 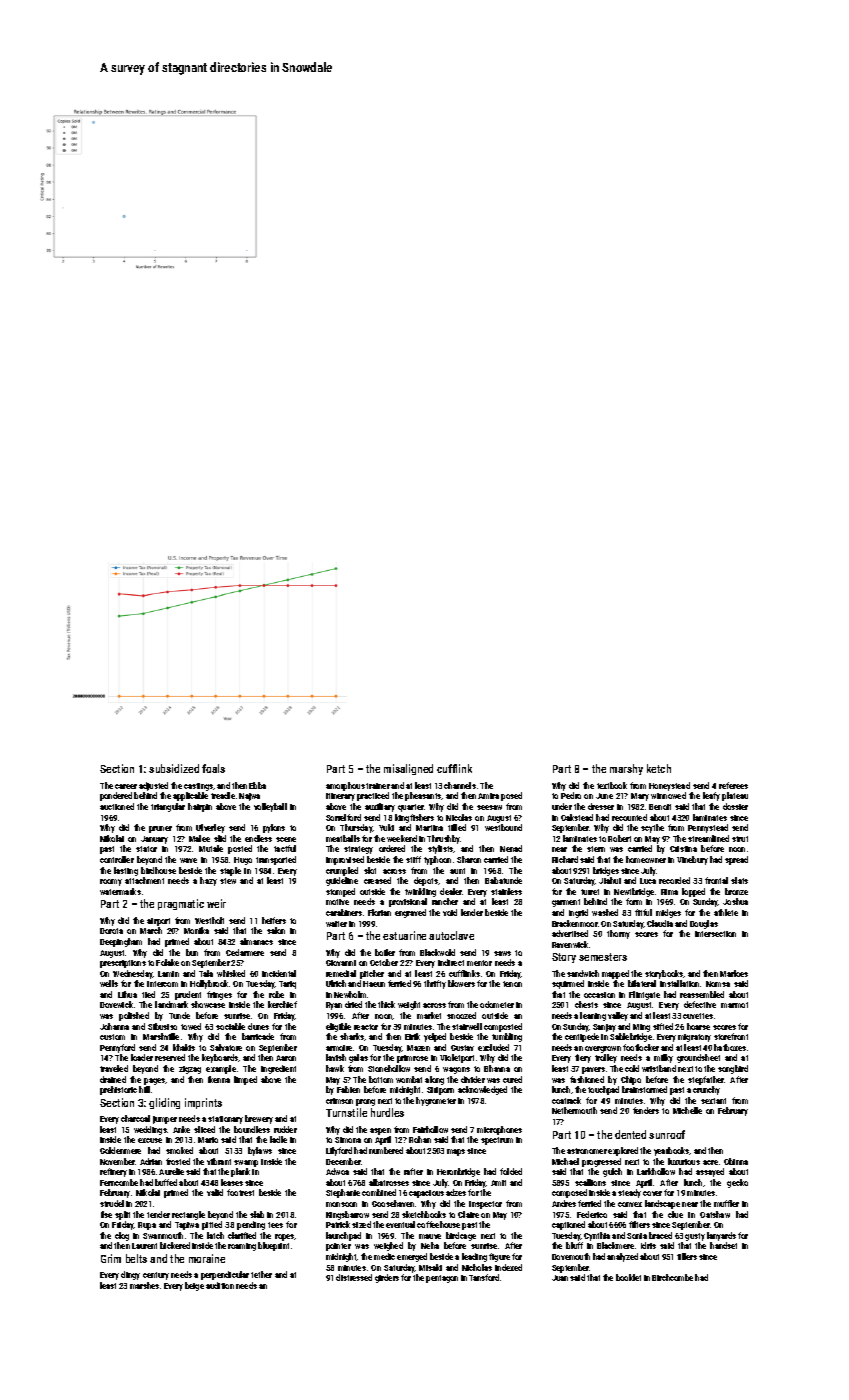 What do you see at coordinates (731, 1036) in the document?
I see `storefront` at bounding box center [731, 1036].
